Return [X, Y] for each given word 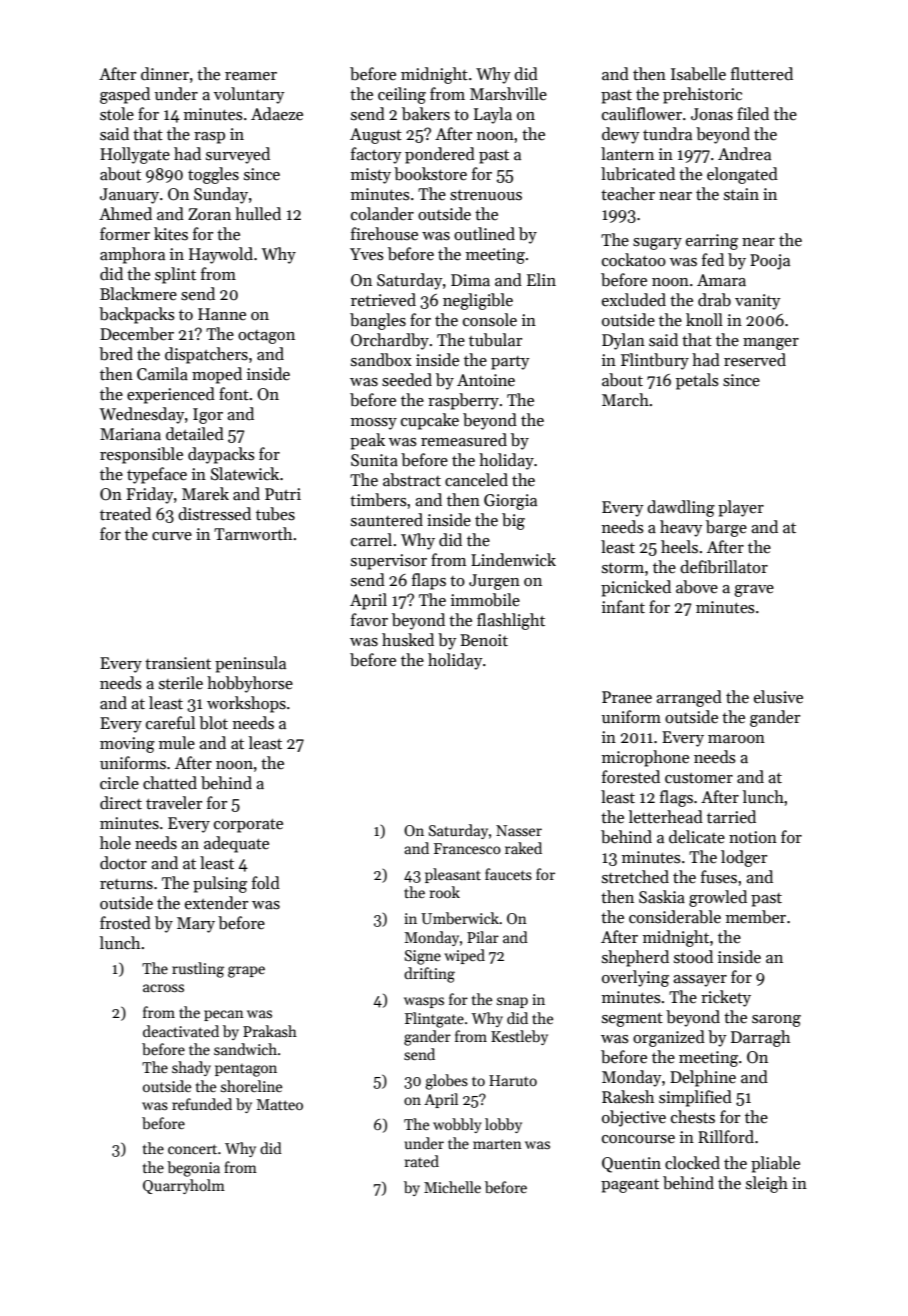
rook [445, 892]
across [163, 988]
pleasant [453, 875]
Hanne [222, 314]
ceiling [402, 95]
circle [119, 783]
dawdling [681, 508]
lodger [744, 858]
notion [753, 837]
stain [741, 194]
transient [178, 663]
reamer [251, 76]
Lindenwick [513, 560]
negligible [478, 301]
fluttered [762, 74]
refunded [202, 1104]
